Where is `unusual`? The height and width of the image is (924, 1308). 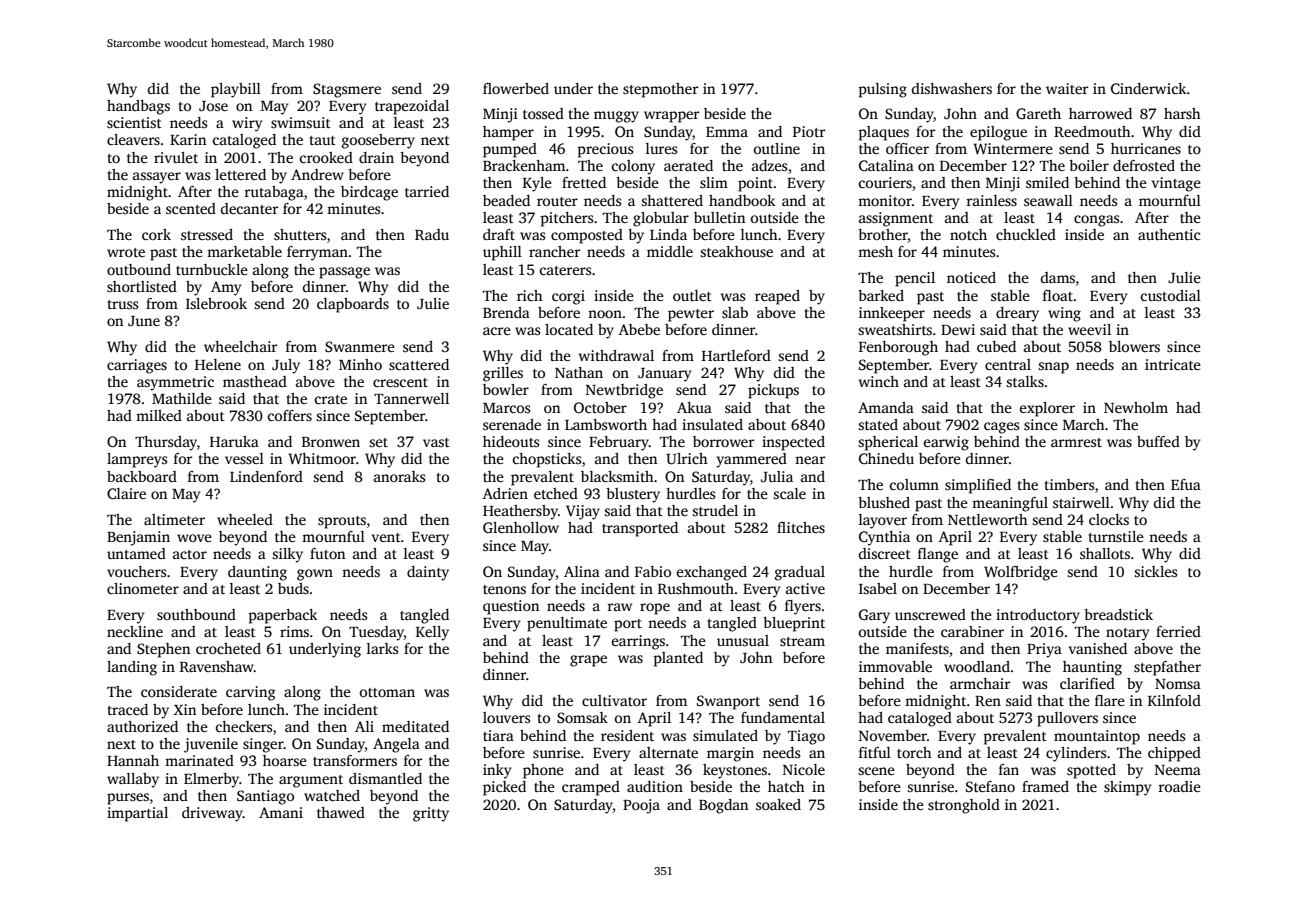 unusual is located at coordinates (743, 640).
